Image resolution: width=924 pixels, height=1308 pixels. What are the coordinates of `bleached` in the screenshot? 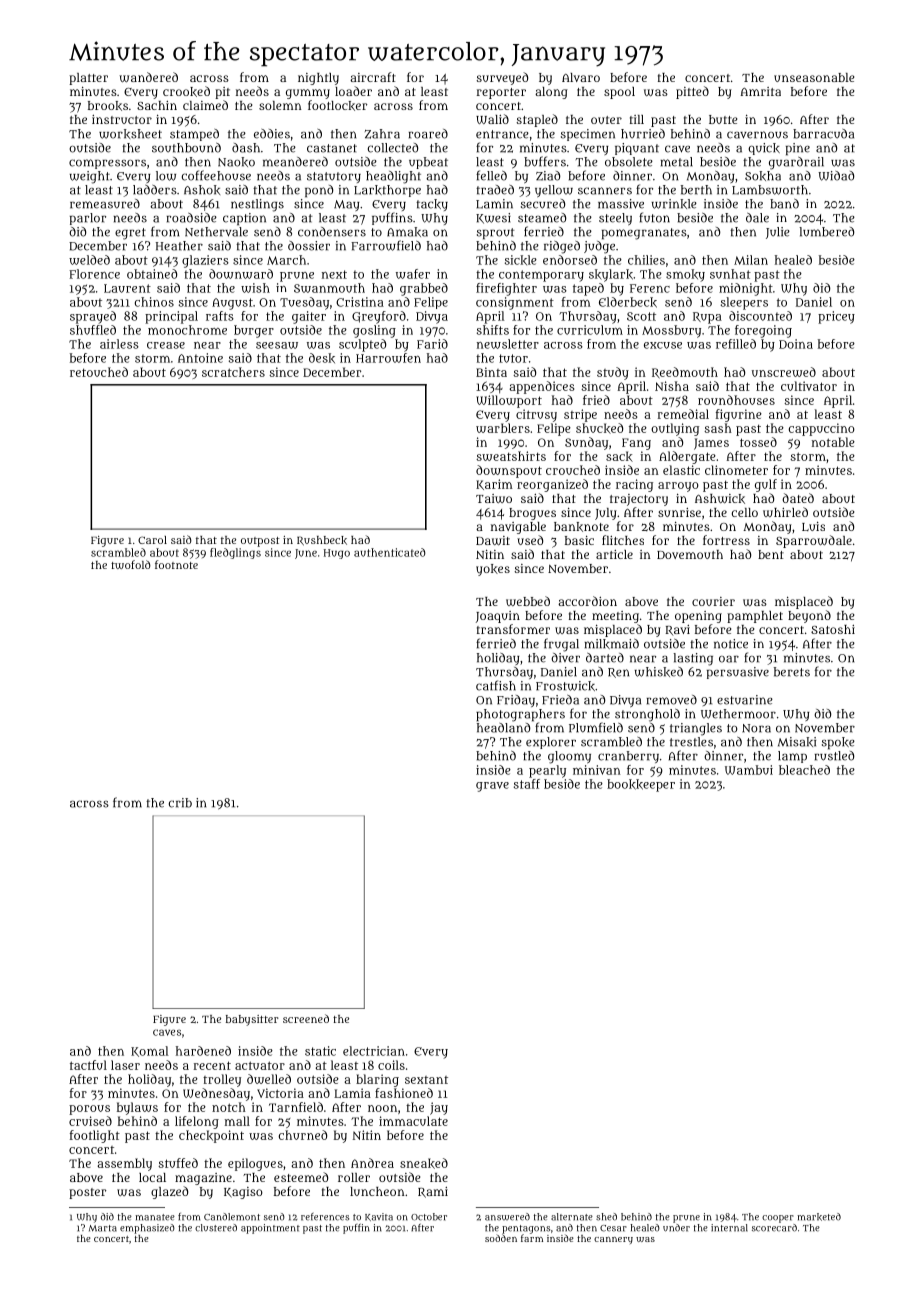 It's located at (804, 770).
